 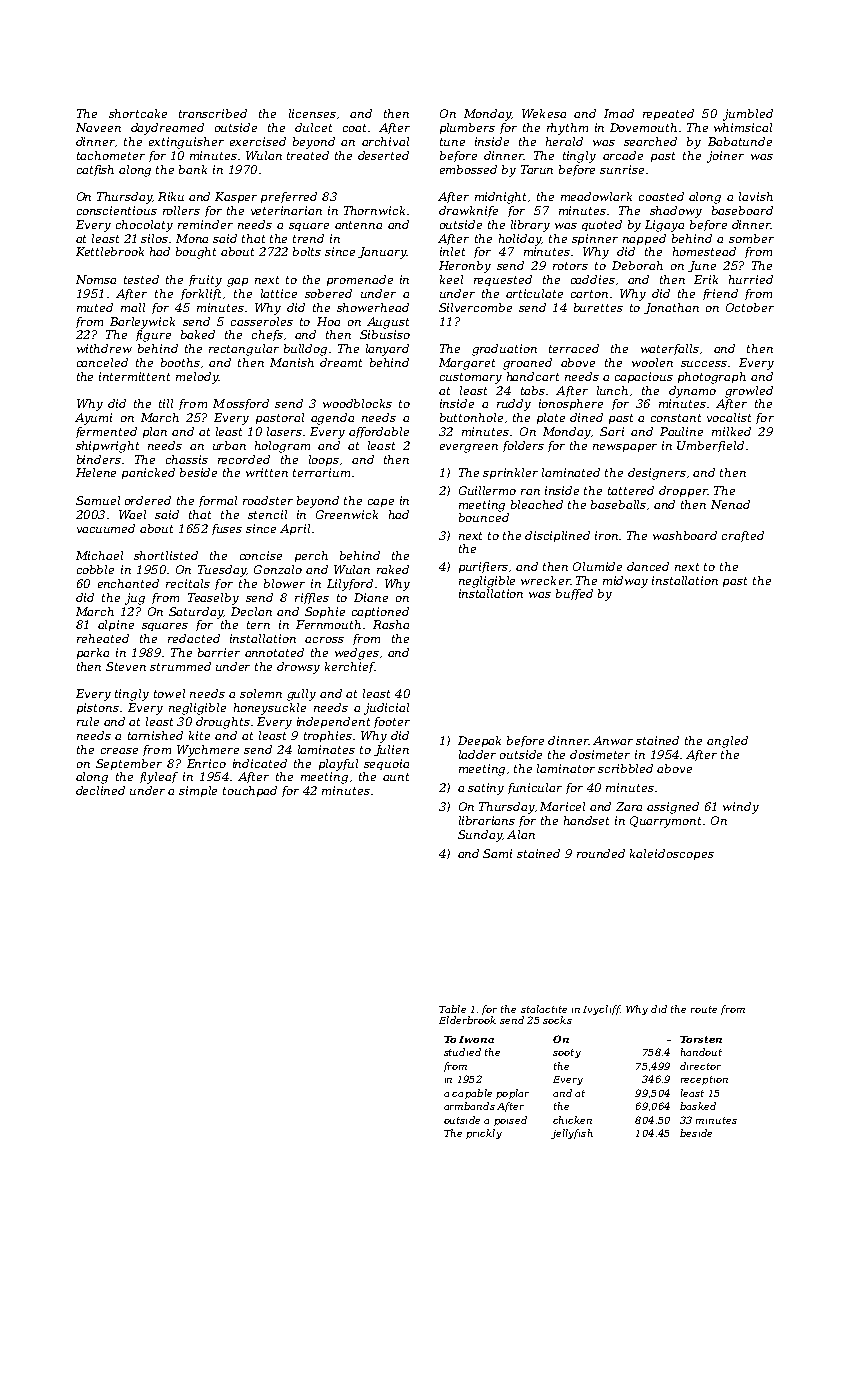 I want to click on plan, so click(x=155, y=432).
